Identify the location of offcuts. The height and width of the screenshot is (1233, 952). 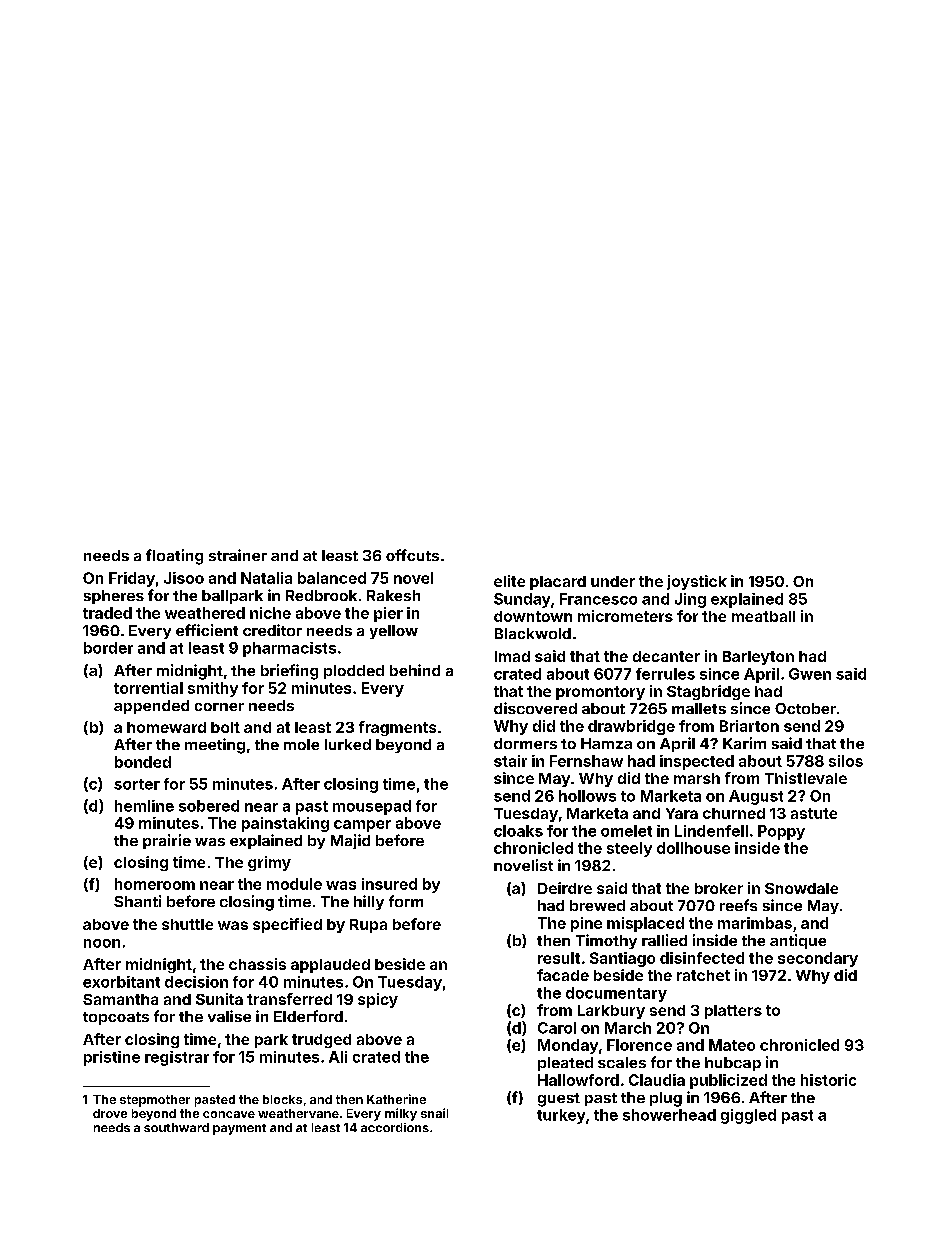
(412, 555).
